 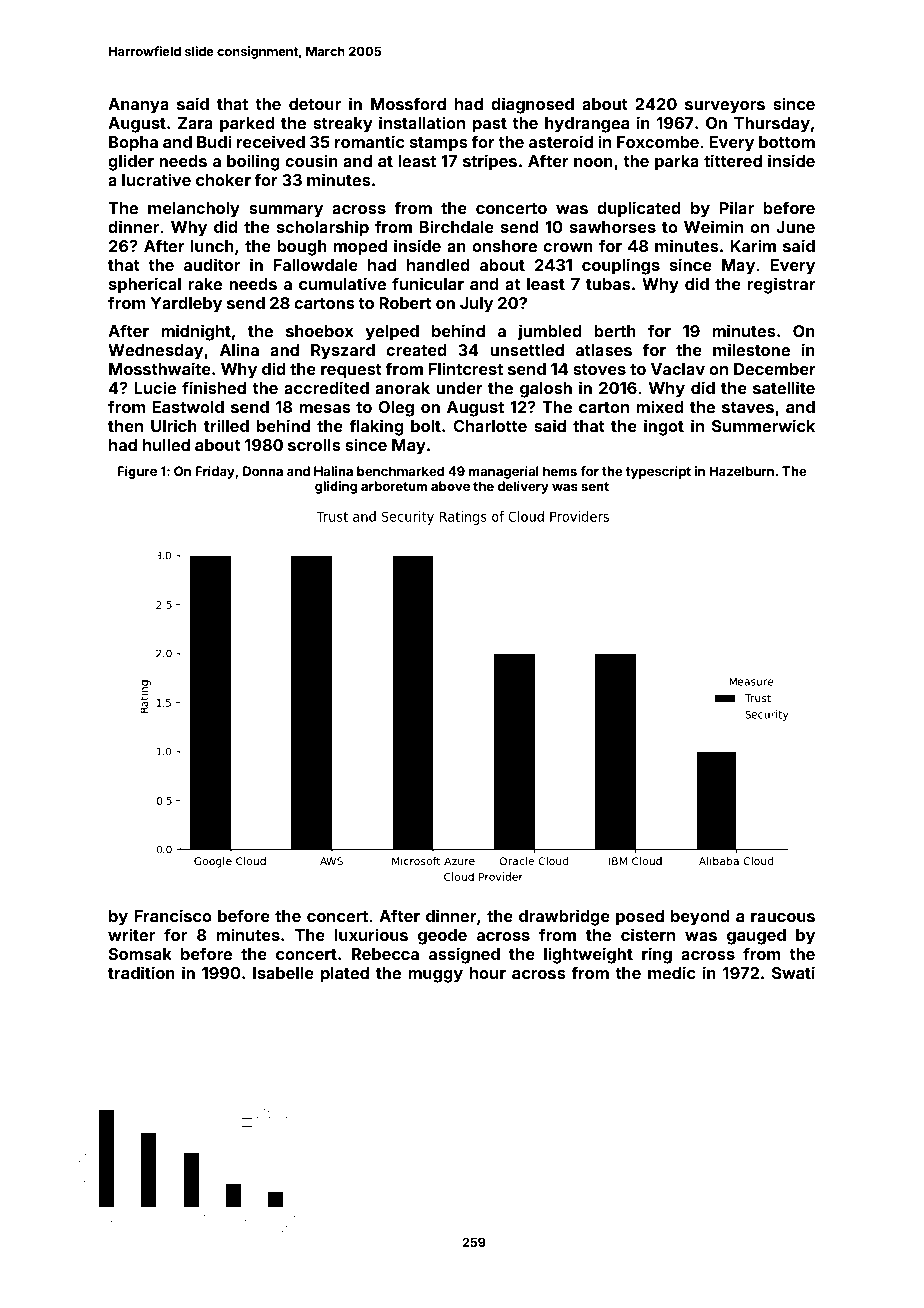 What do you see at coordinates (173, 915) in the image?
I see `Francisco` at bounding box center [173, 915].
